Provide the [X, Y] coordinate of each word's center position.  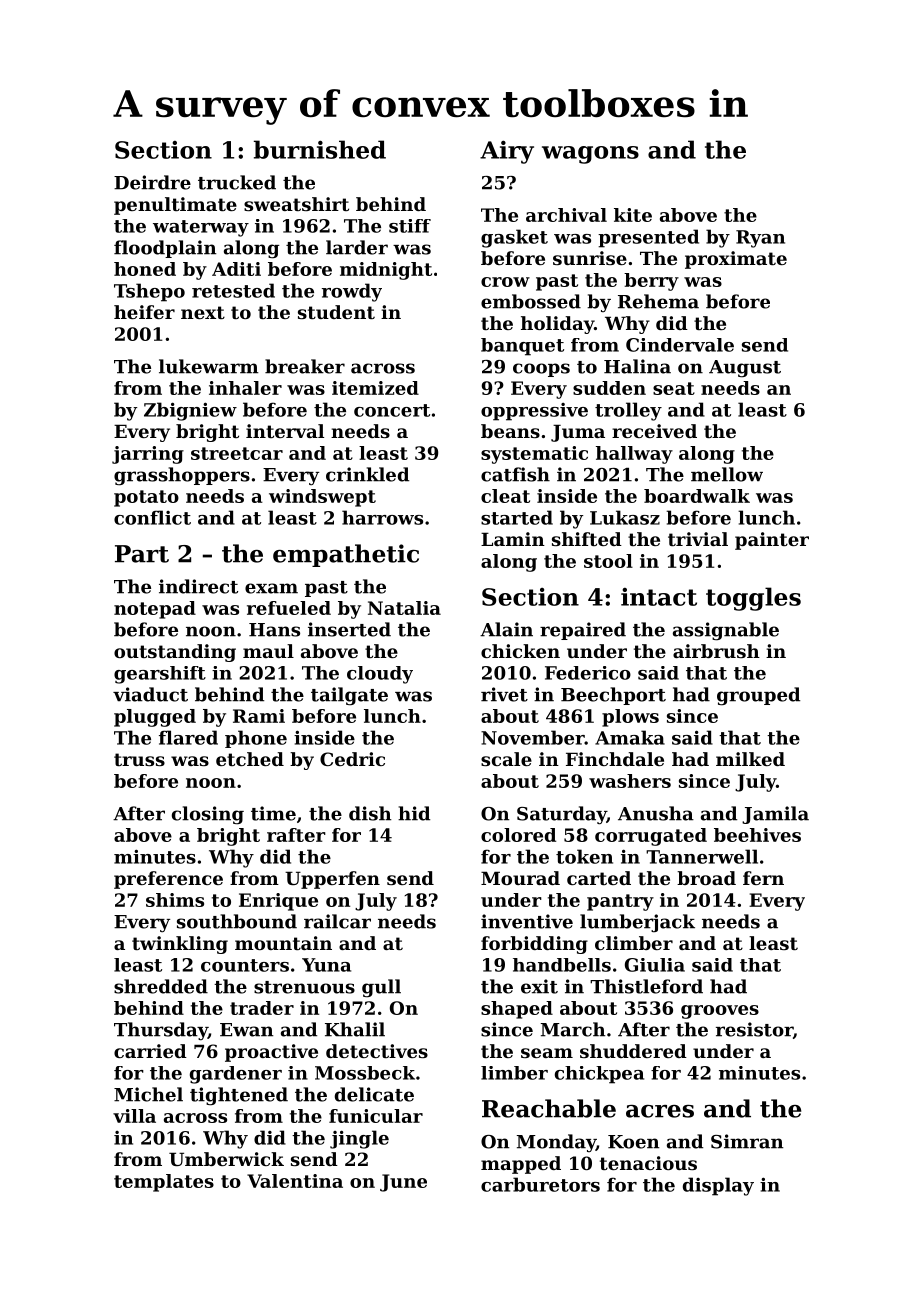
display [718, 1186]
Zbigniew [190, 411]
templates [164, 1183]
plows [630, 718]
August [745, 369]
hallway [634, 455]
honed [145, 269]
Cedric [352, 759]
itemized [375, 388]
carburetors [540, 1184]
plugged [155, 718]
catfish [515, 474]
